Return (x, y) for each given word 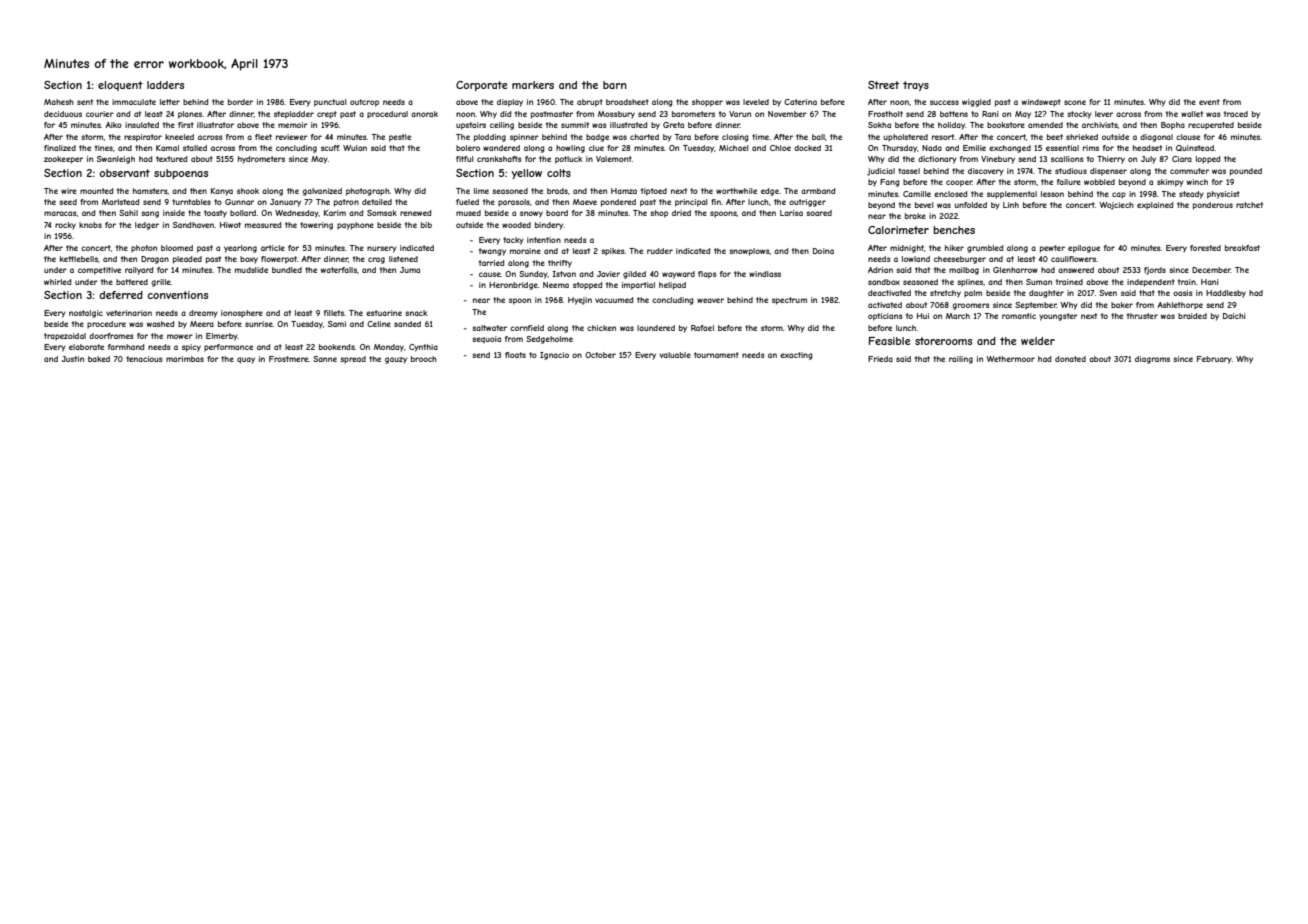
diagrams (1152, 360)
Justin (73, 359)
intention (544, 240)
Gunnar (239, 202)
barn (615, 85)
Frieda (880, 359)
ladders (165, 85)
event (1209, 102)
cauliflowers (1073, 259)
